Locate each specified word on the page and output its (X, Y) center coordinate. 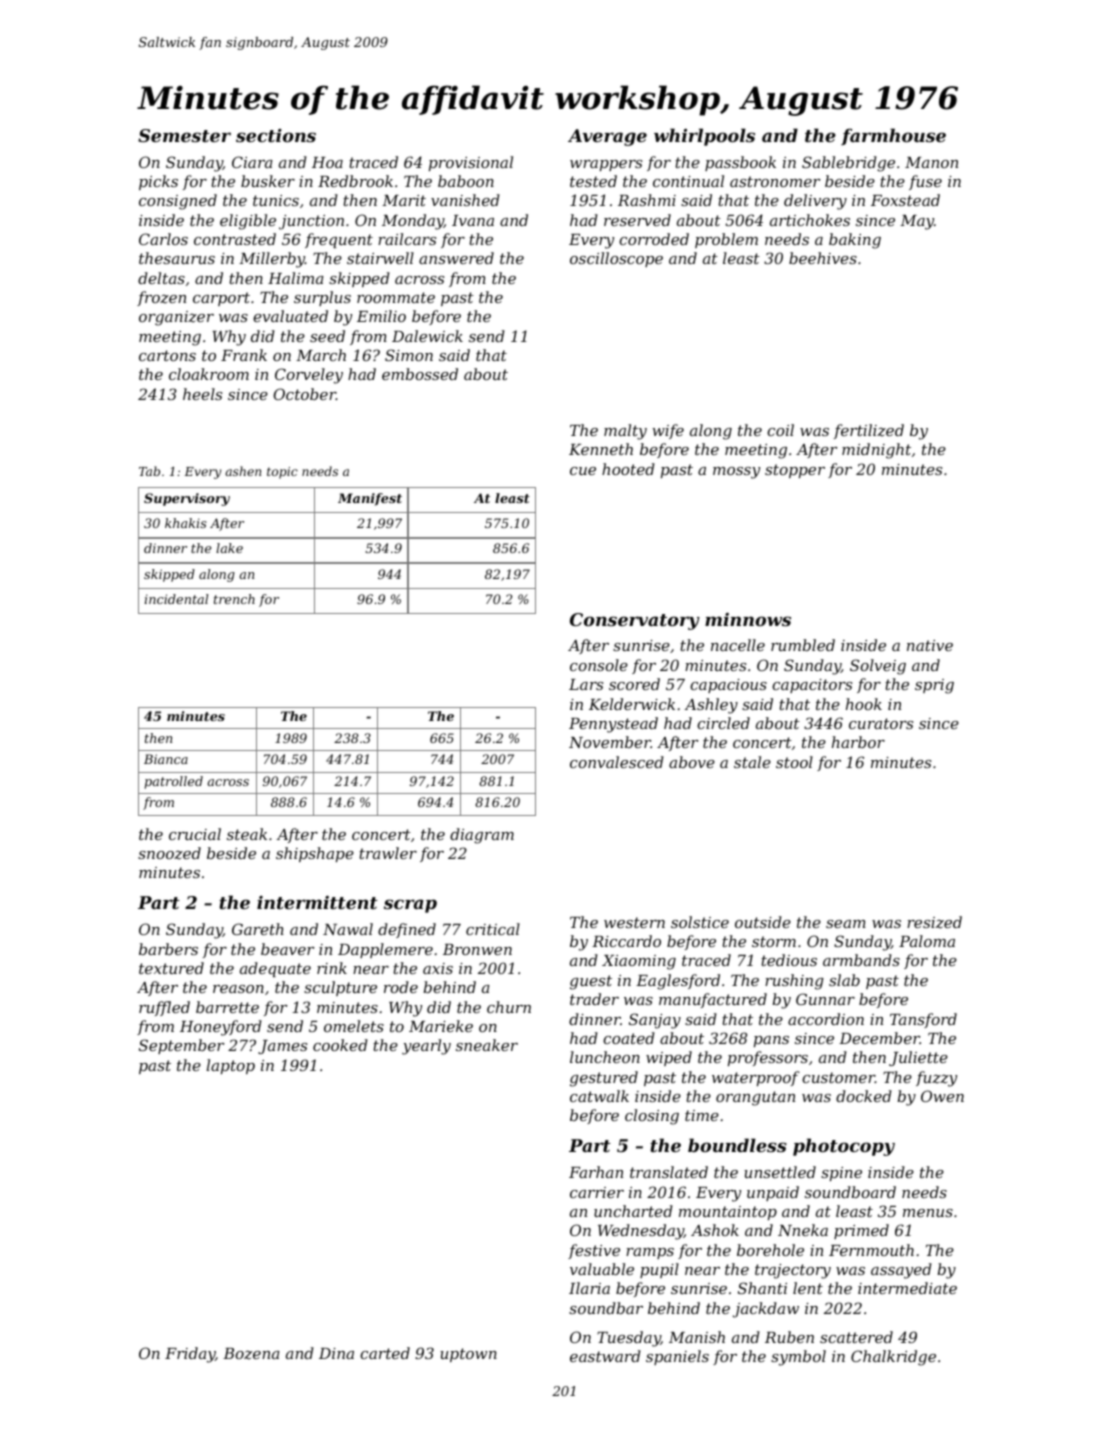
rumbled (803, 645)
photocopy (844, 1147)
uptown (468, 1355)
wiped (669, 1058)
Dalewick (427, 336)
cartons (167, 355)
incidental (176, 599)
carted (385, 1353)
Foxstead (905, 200)
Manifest (370, 499)
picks (158, 182)
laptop (230, 1066)
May (917, 222)
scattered (856, 1337)
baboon (466, 181)
